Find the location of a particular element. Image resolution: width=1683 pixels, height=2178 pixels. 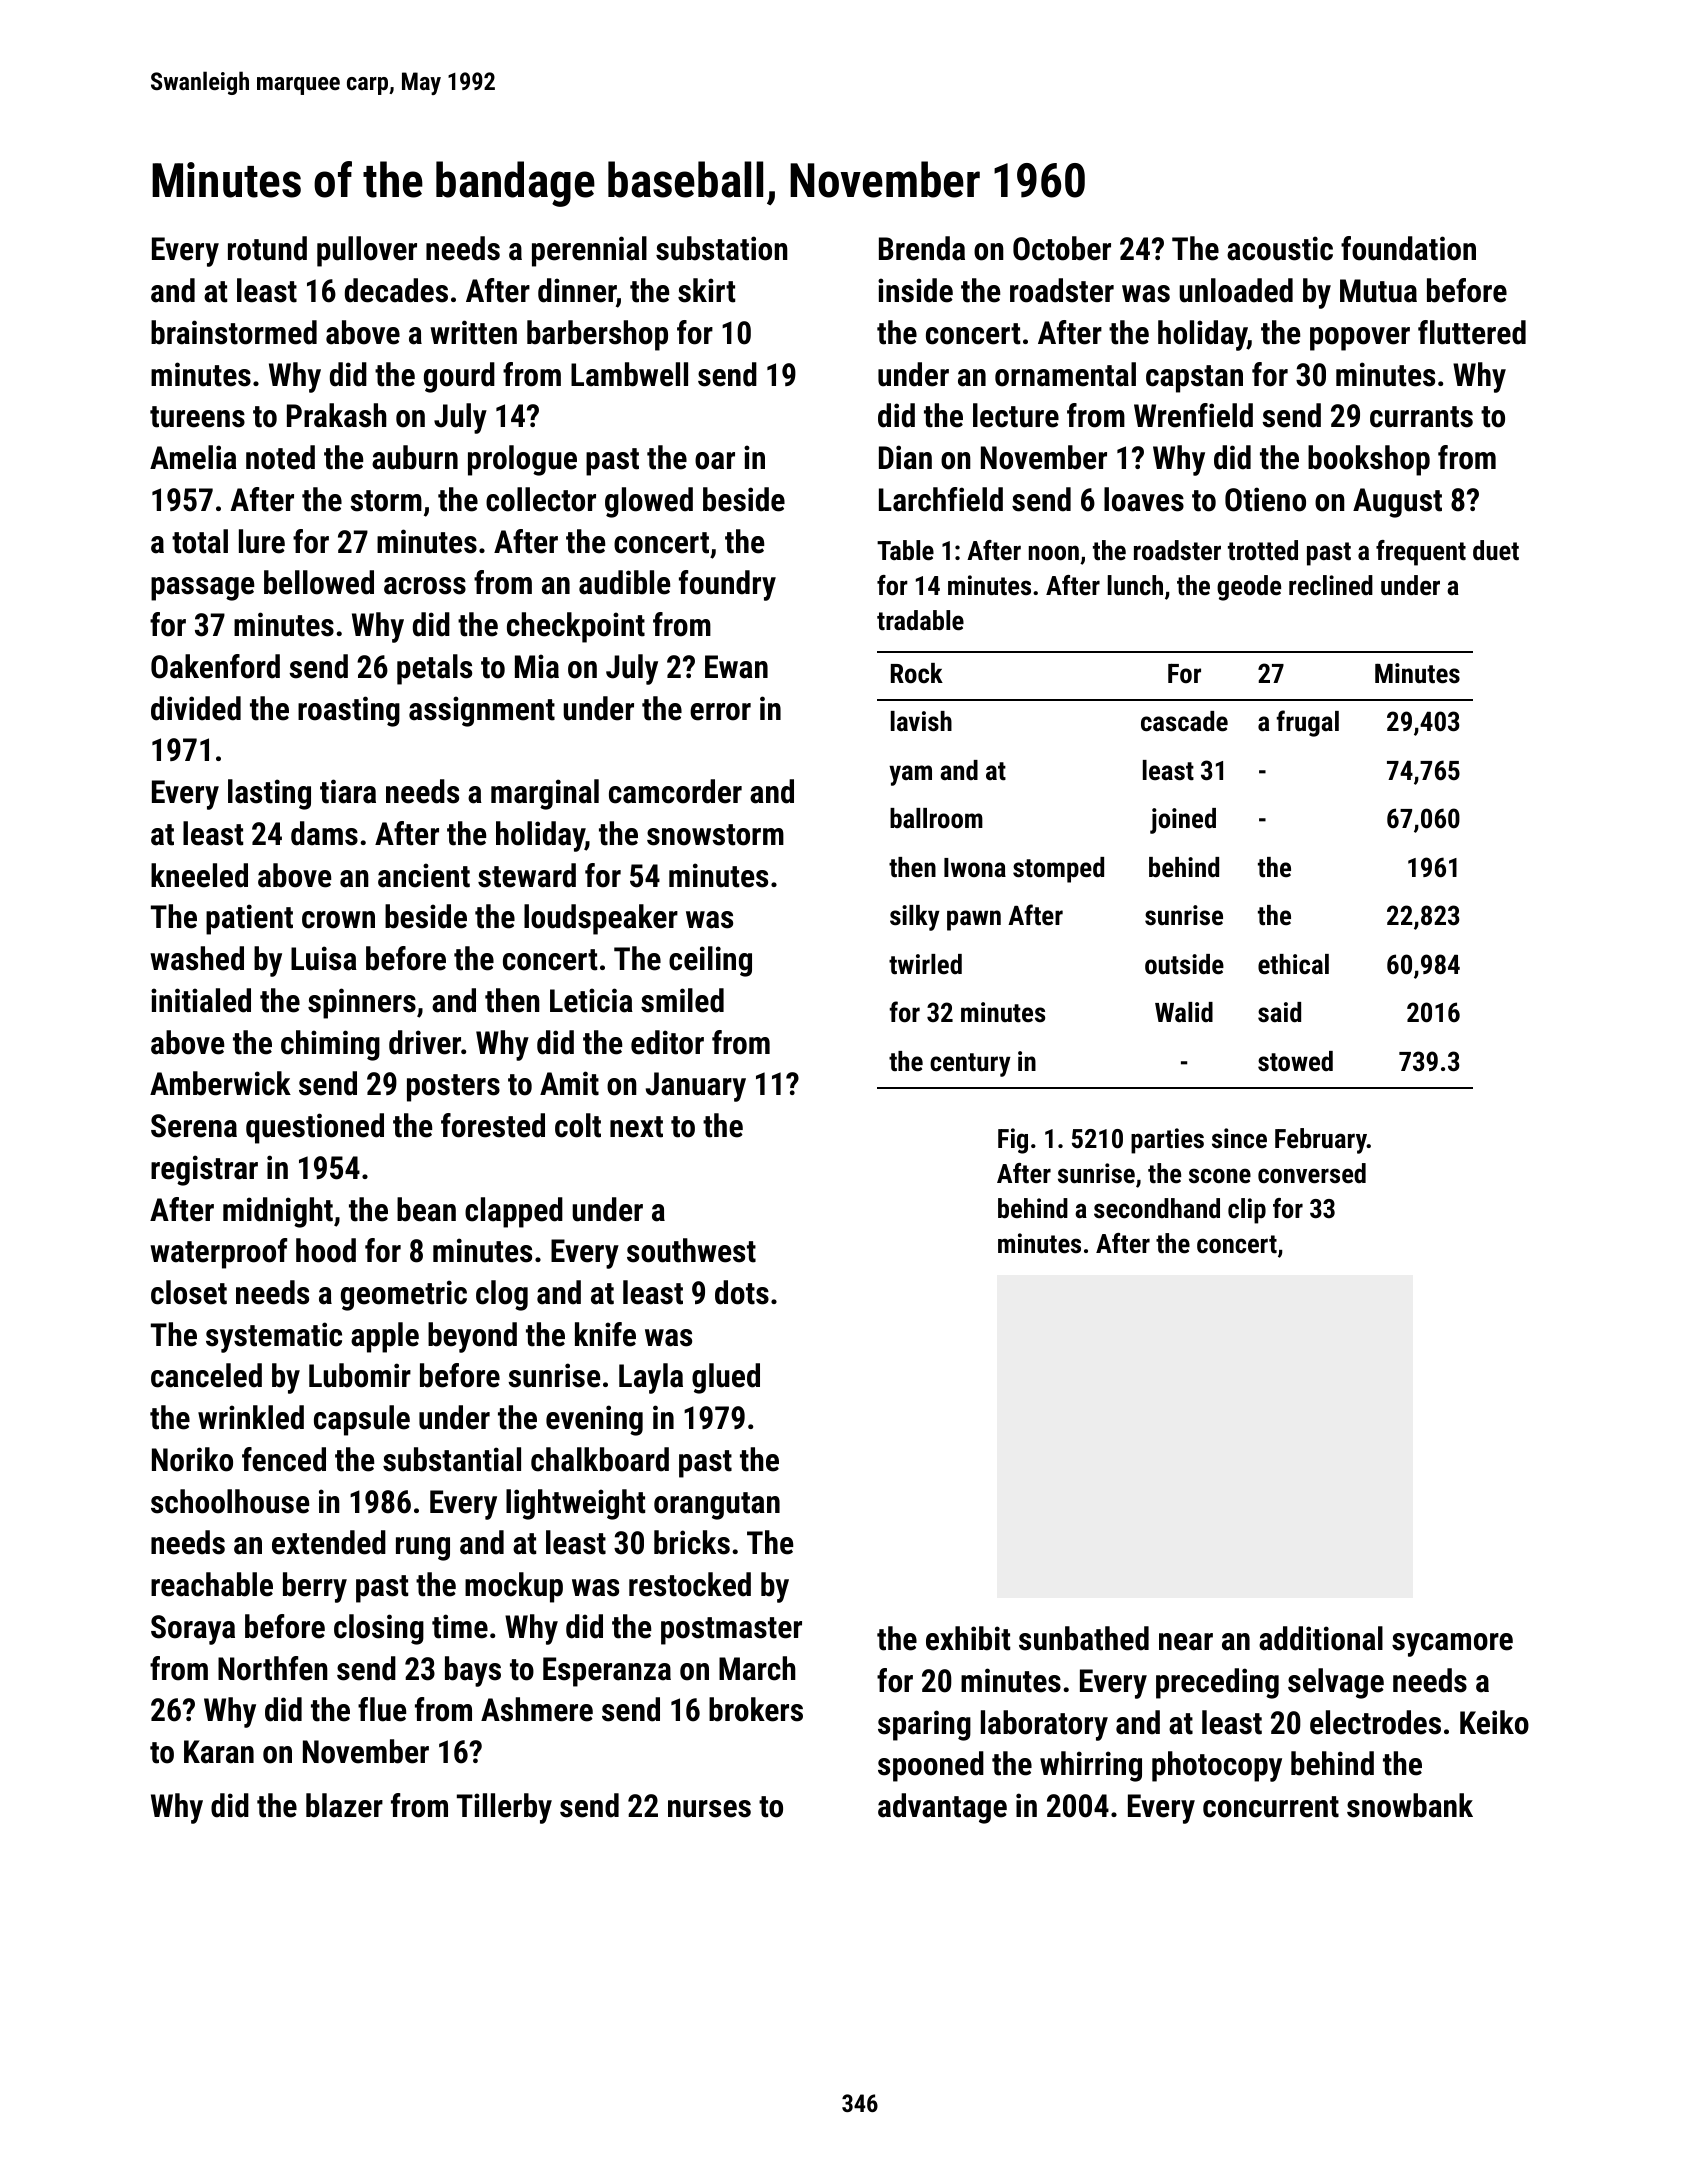

outside is located at coordinates (1184, 964).
